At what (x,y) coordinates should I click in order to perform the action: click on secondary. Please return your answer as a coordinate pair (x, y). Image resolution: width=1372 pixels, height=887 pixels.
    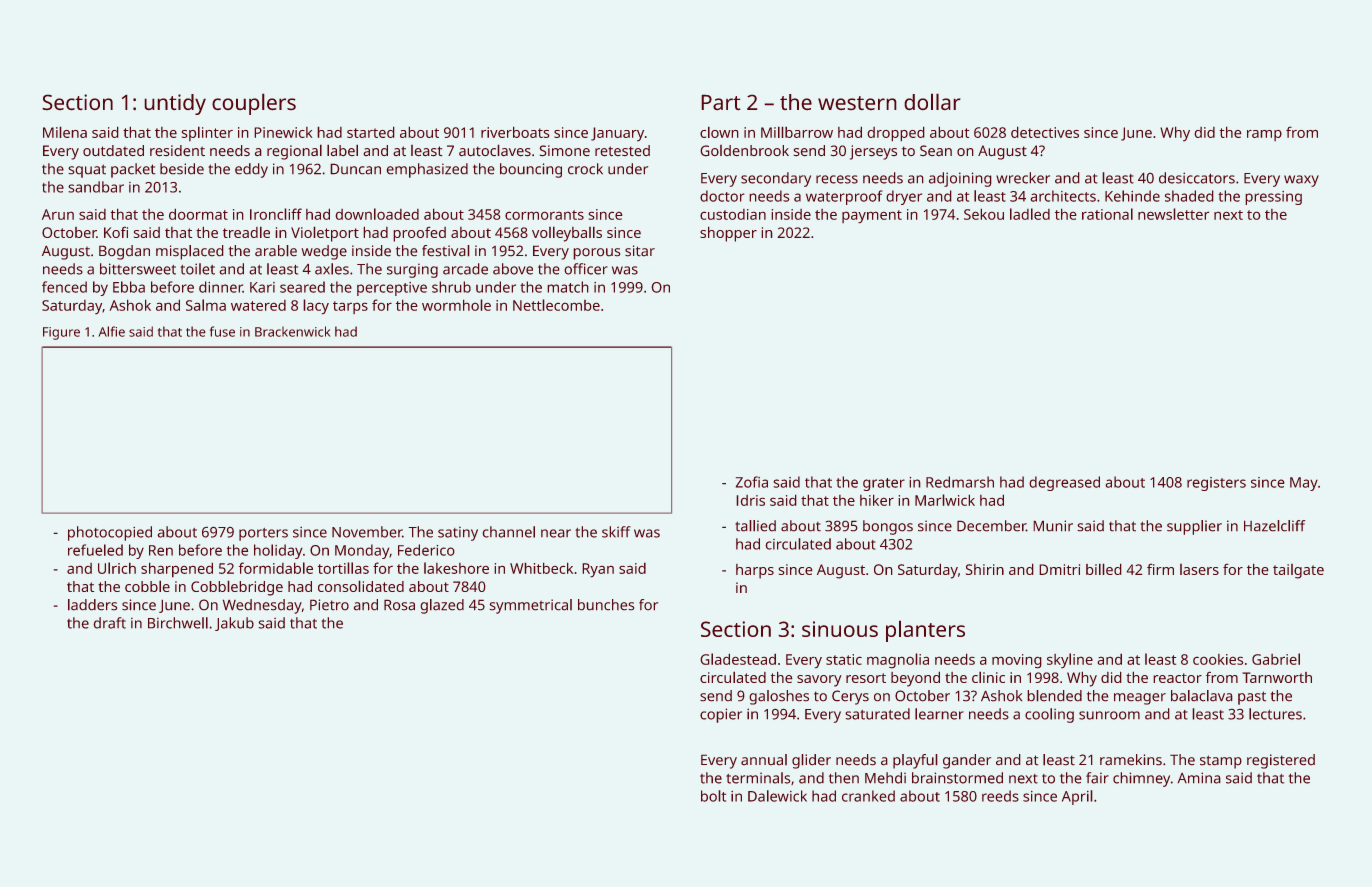
    Looking at the image, I should click on (776, 179).
